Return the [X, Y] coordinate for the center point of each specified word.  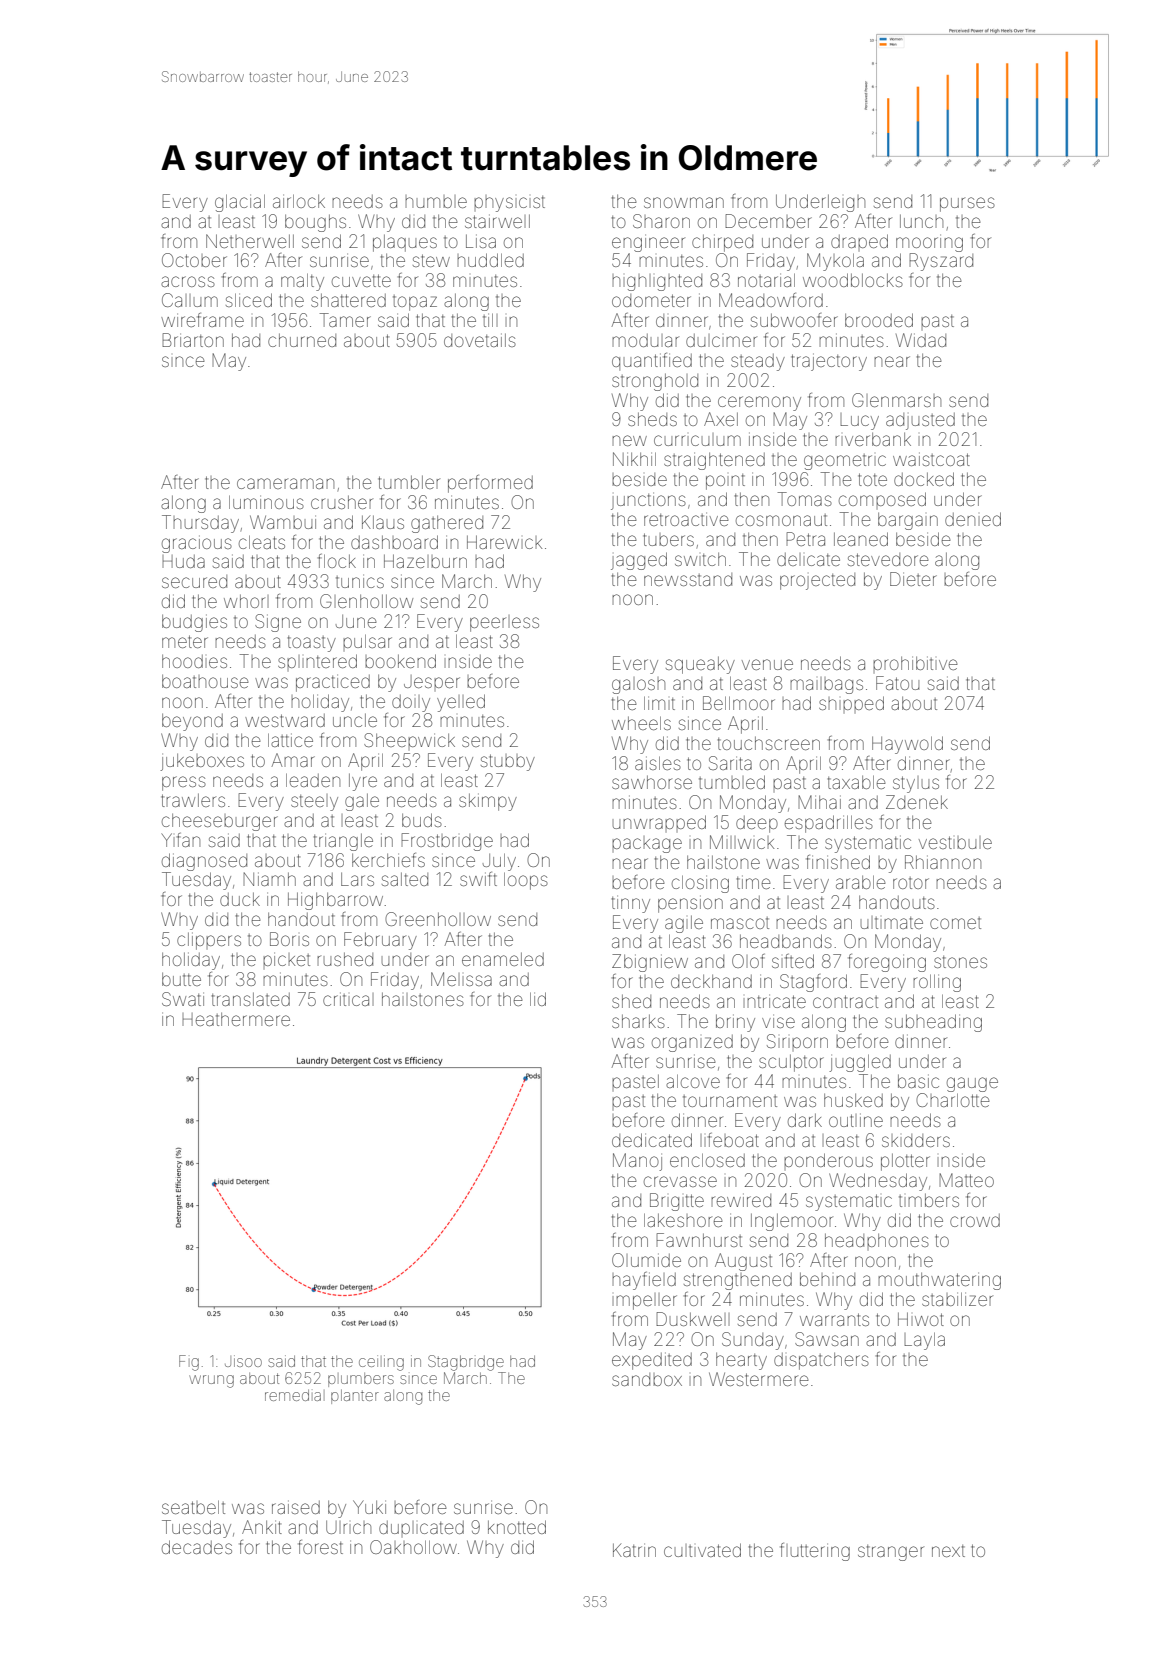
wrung [211, 1381]
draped [859, 241]
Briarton [193, 340]
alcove [693, 1081]
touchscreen [769, 743]
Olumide [646, 1260]
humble [436, 202]
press [184, 783]
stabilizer [957, 1299]
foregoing [887, 963]
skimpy [488, 802]
